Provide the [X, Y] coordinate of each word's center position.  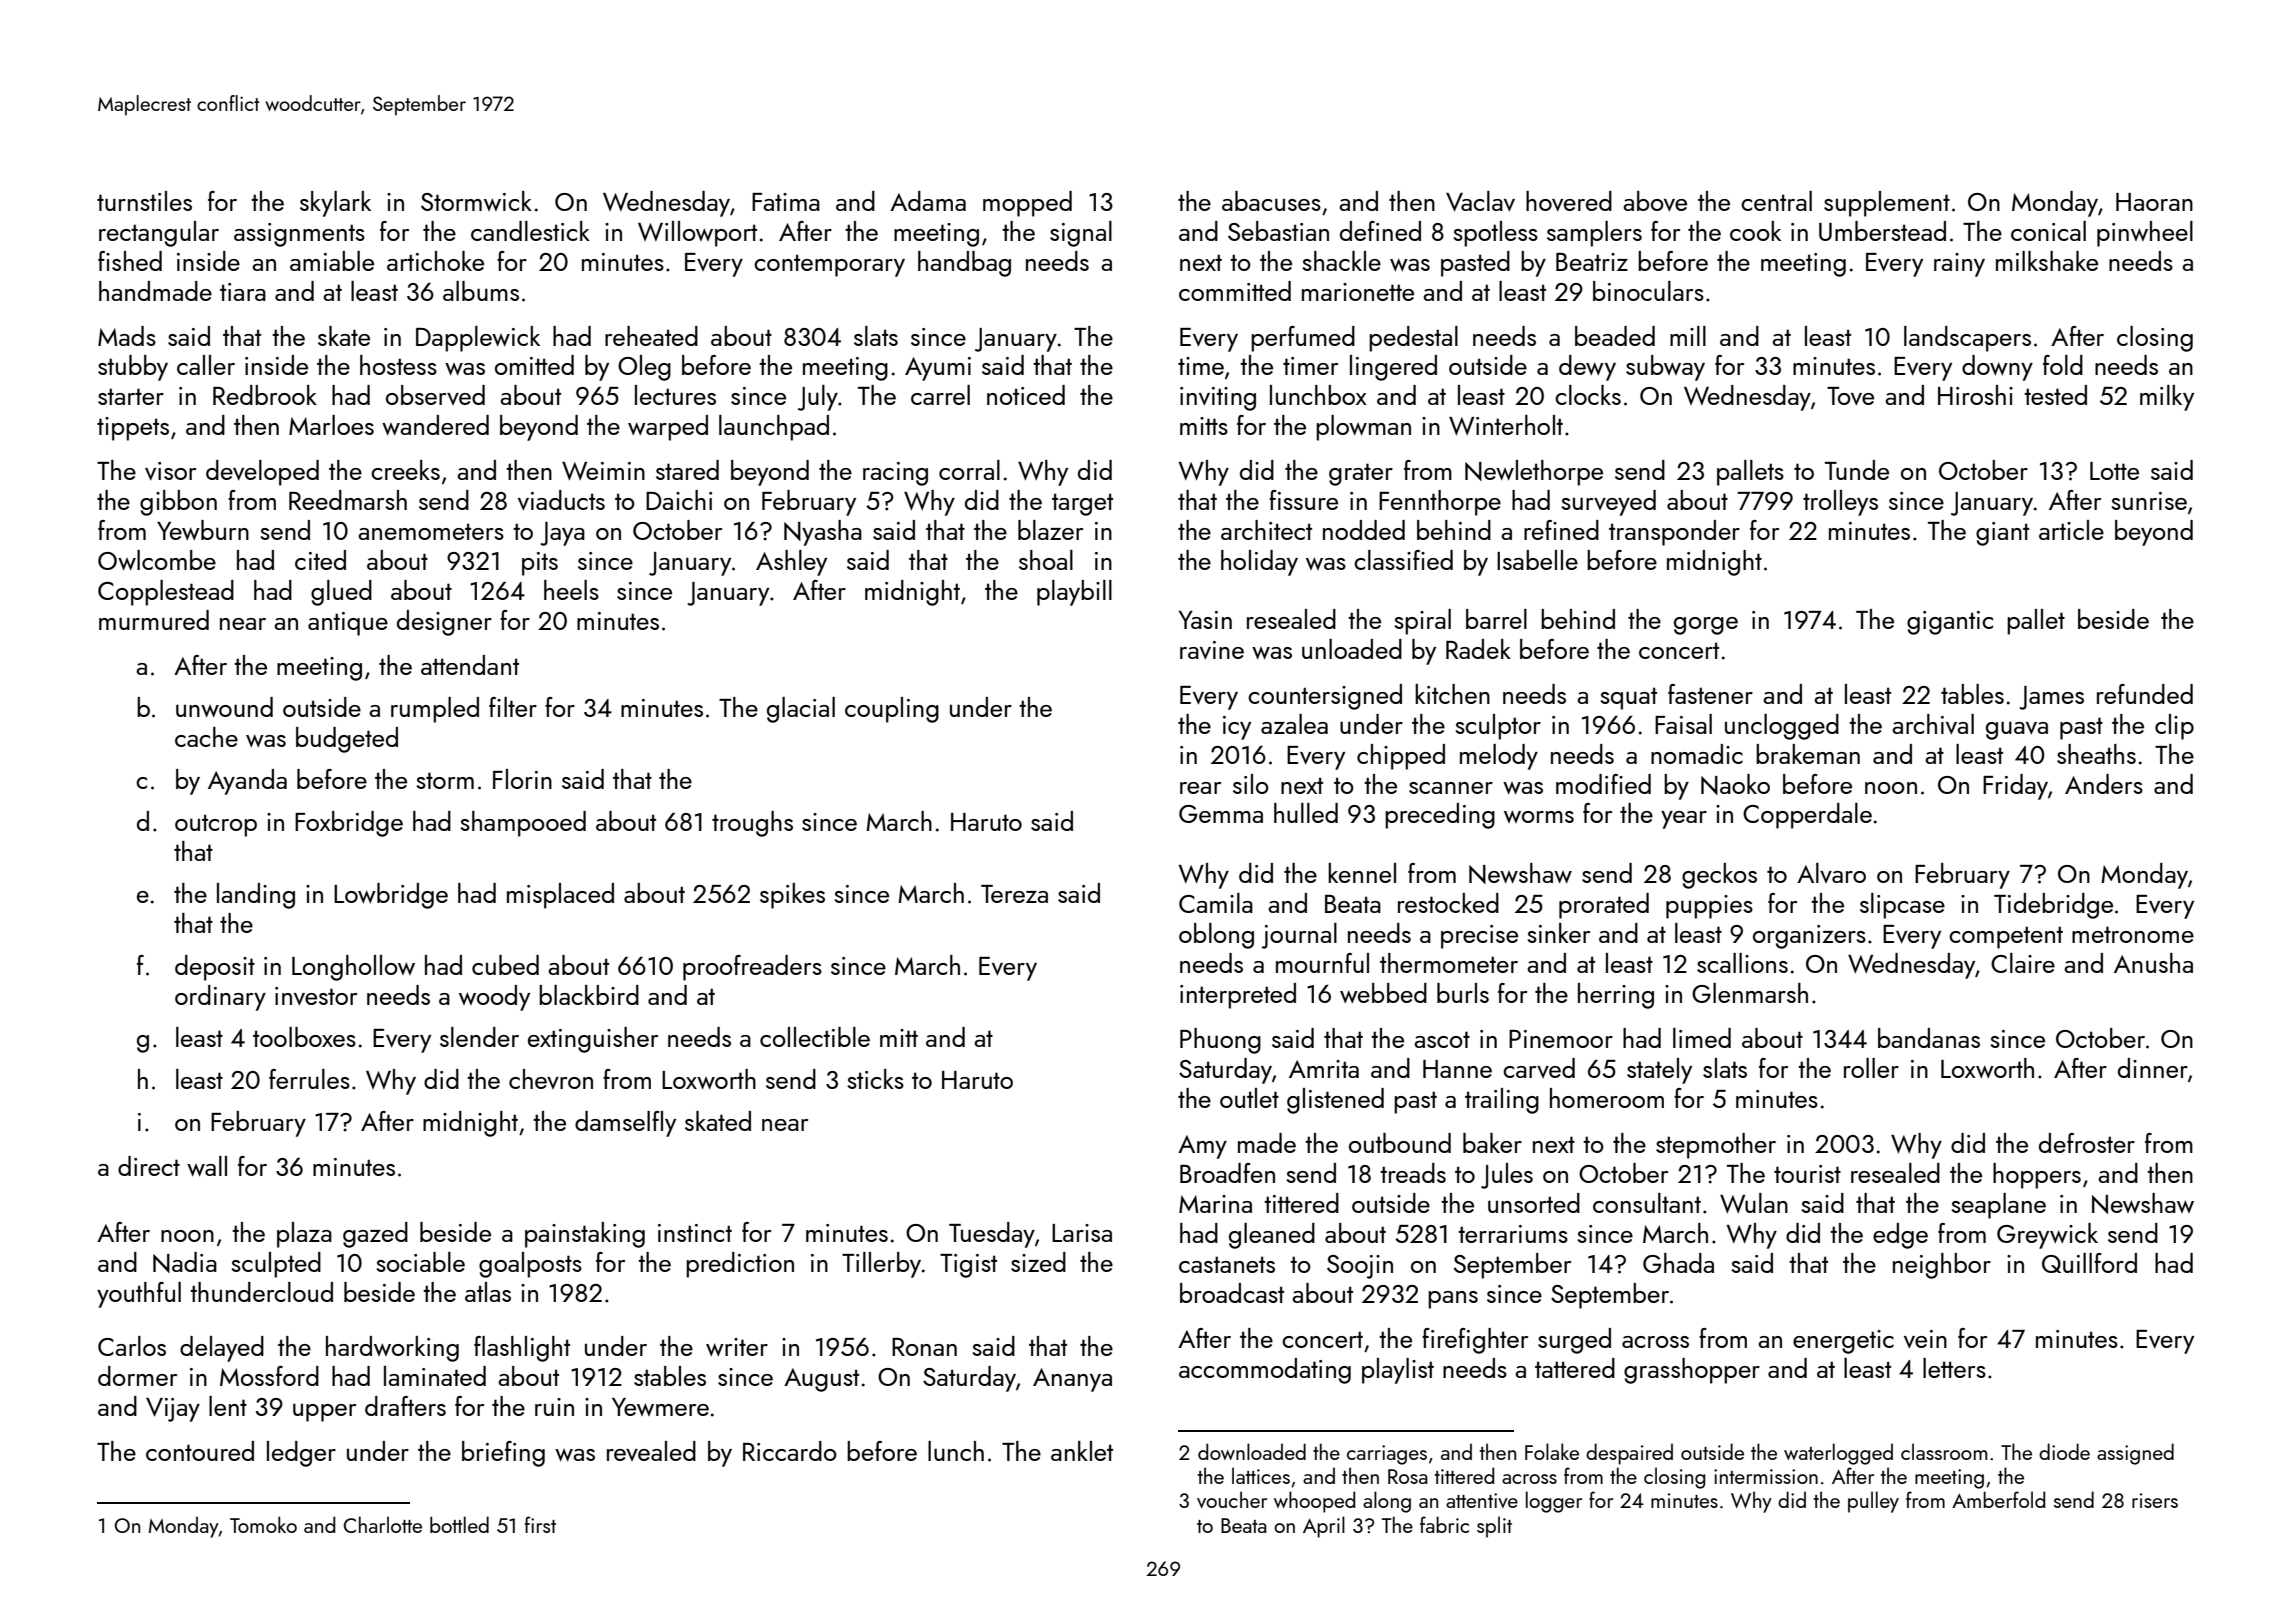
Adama [928, 201]
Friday [2015, 787]
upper [324, 1412]
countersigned [1325, 697]
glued [341, 593]
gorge [1706, 626]
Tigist [968, 1266]
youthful [139, 1295]
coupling [892, 710]
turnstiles [144, 201]
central [1776, 201]
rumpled [435, 710]
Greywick [2047, 1236]
